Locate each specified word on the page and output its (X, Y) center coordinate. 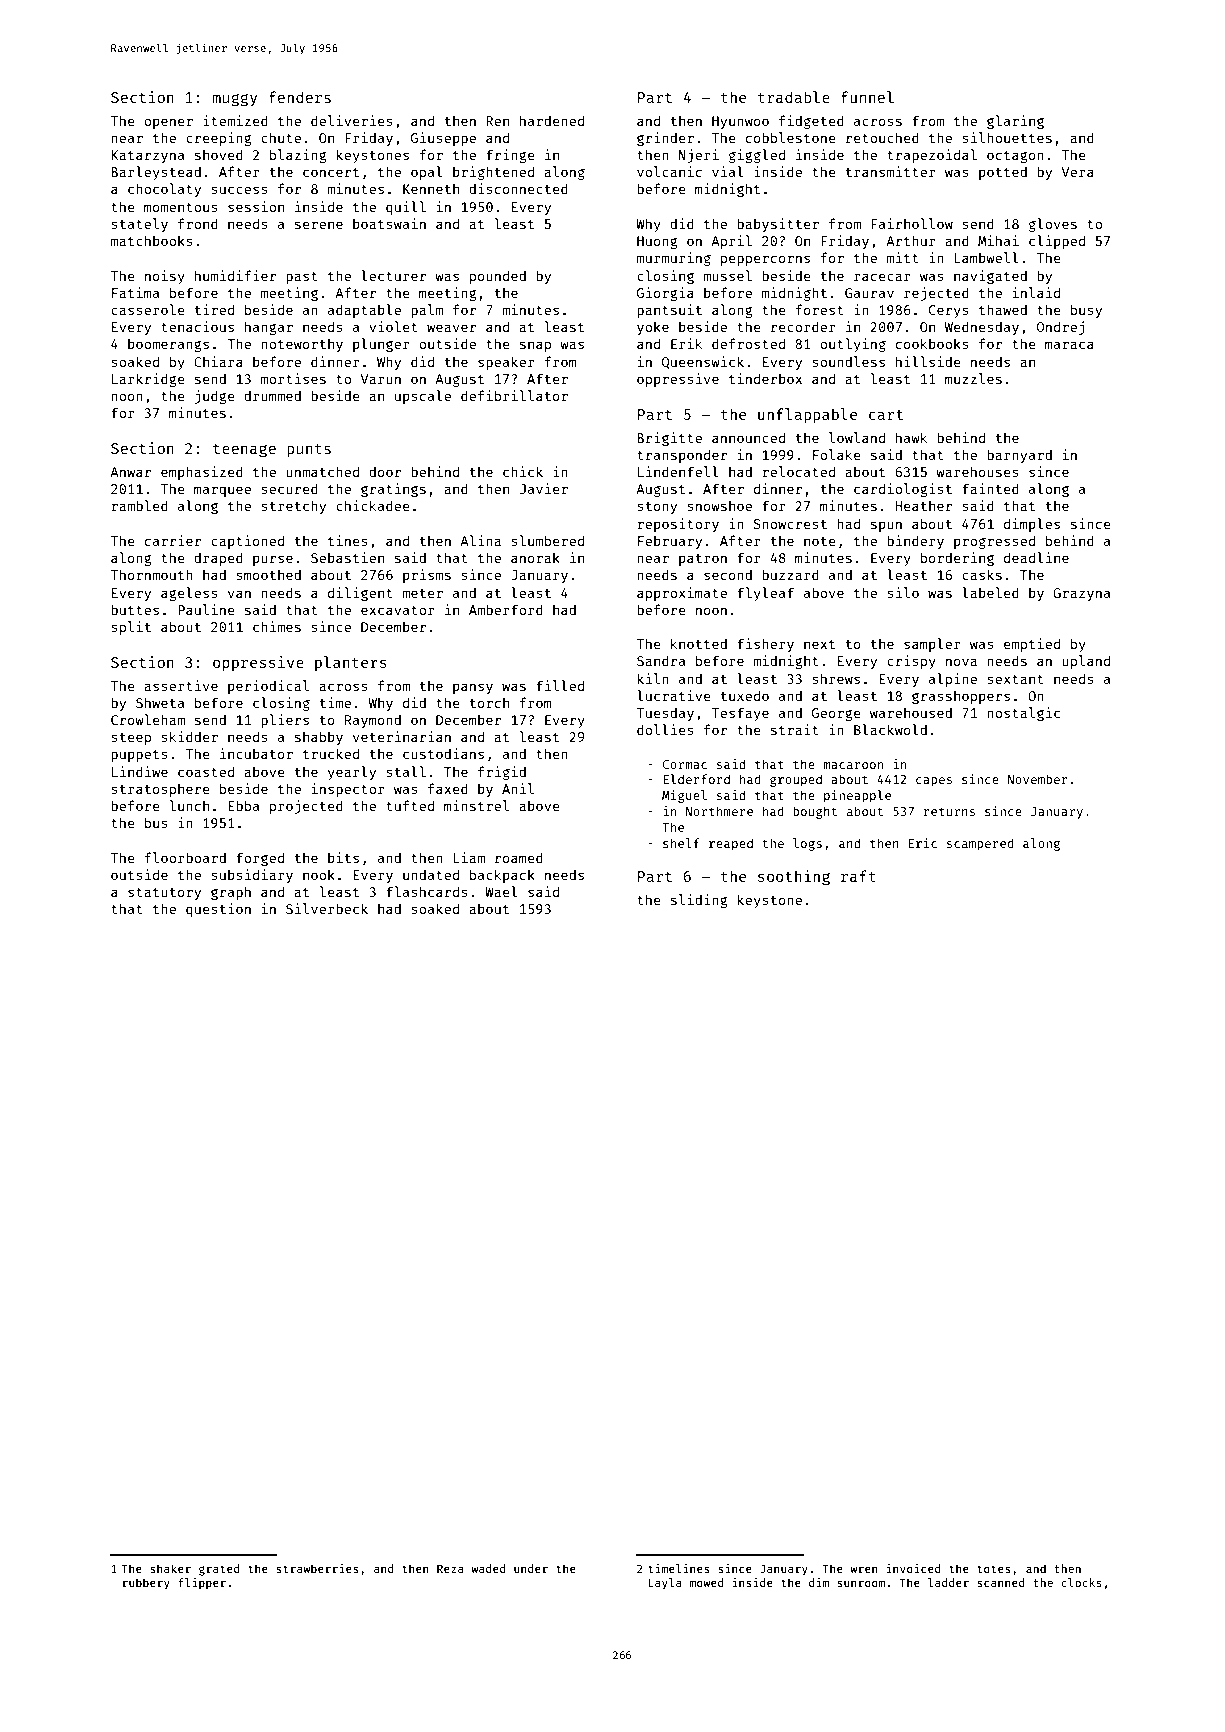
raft (858, 876)
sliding (699, 901)
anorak (535, 557)
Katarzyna (147, 156)
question (218, 910)
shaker (170, 1568)
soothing (794, 878)
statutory (164, 894)
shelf (681, 843)
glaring (1015, 122)
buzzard (790, 574)
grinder (665, 139)
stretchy (293, 507)
